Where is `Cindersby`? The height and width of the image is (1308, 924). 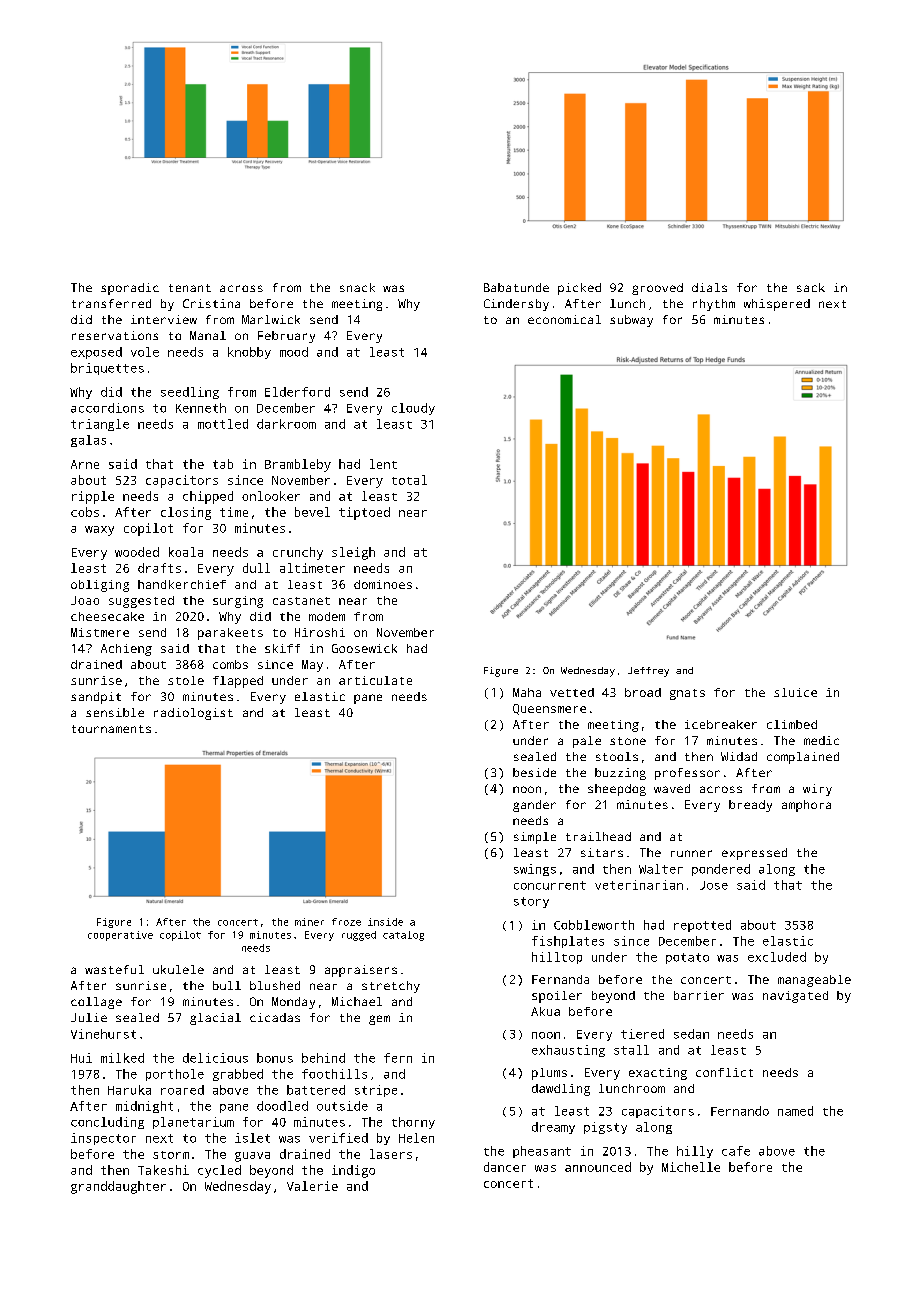 Cindersby is located at coordinates (516, 305).
